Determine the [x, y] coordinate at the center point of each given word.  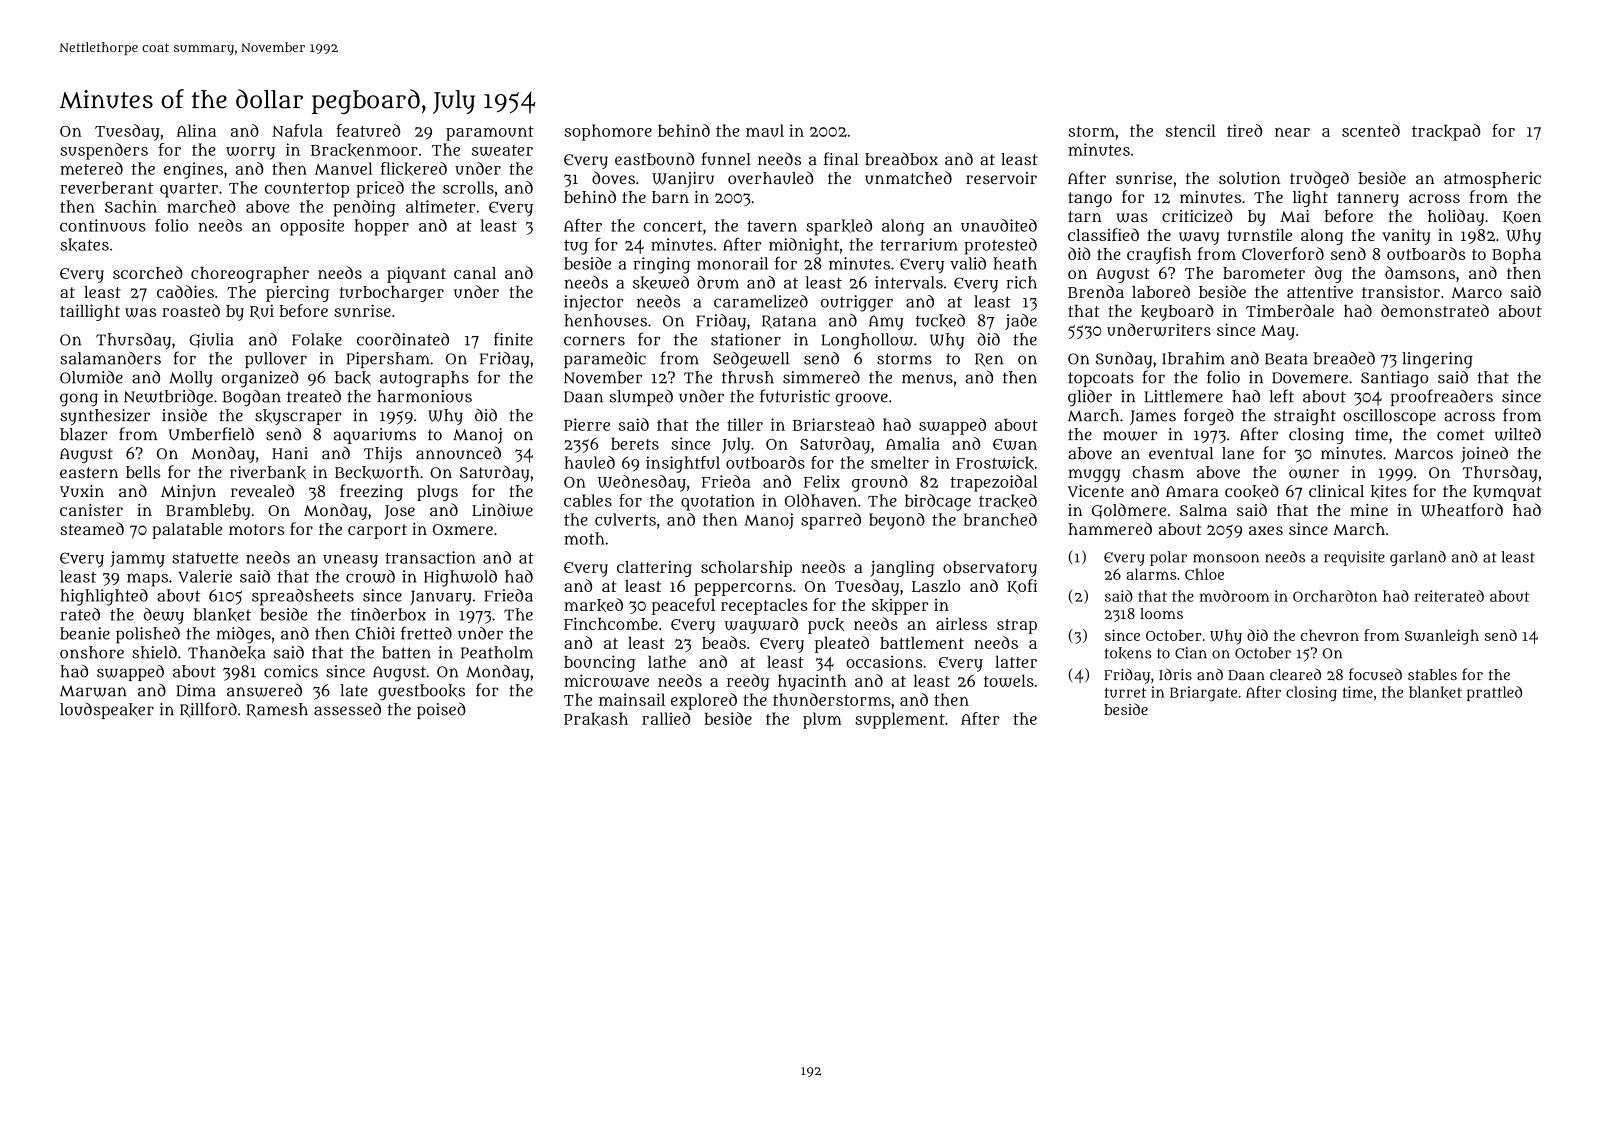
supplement [900, 720]
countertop [307, 190]
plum [822, 720]
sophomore [608, 132]
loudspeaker [107, 711]
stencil [1191, 130]
